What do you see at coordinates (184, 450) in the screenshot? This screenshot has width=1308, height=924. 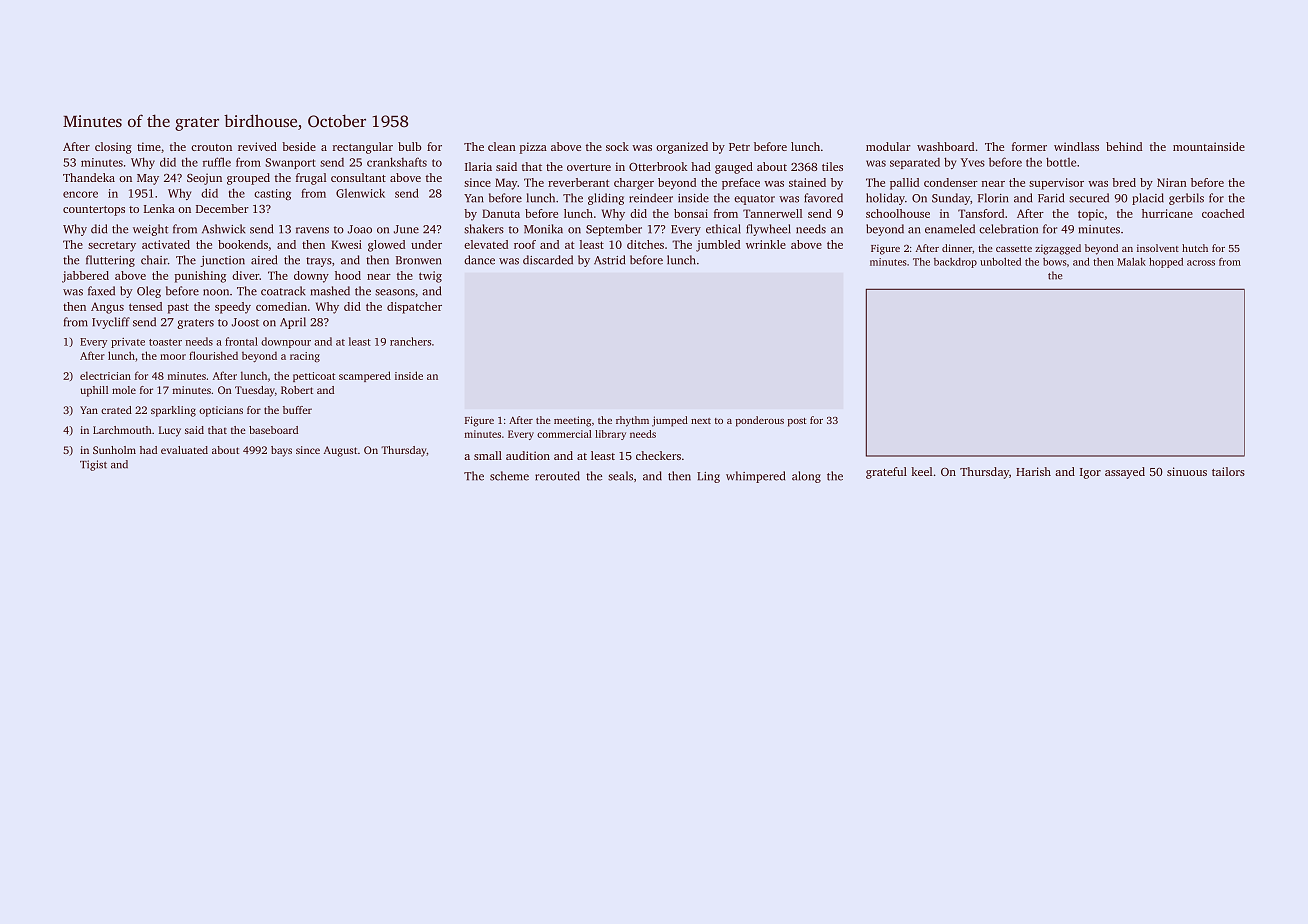 I see `evaluated` at bounding box center [184, 450].
